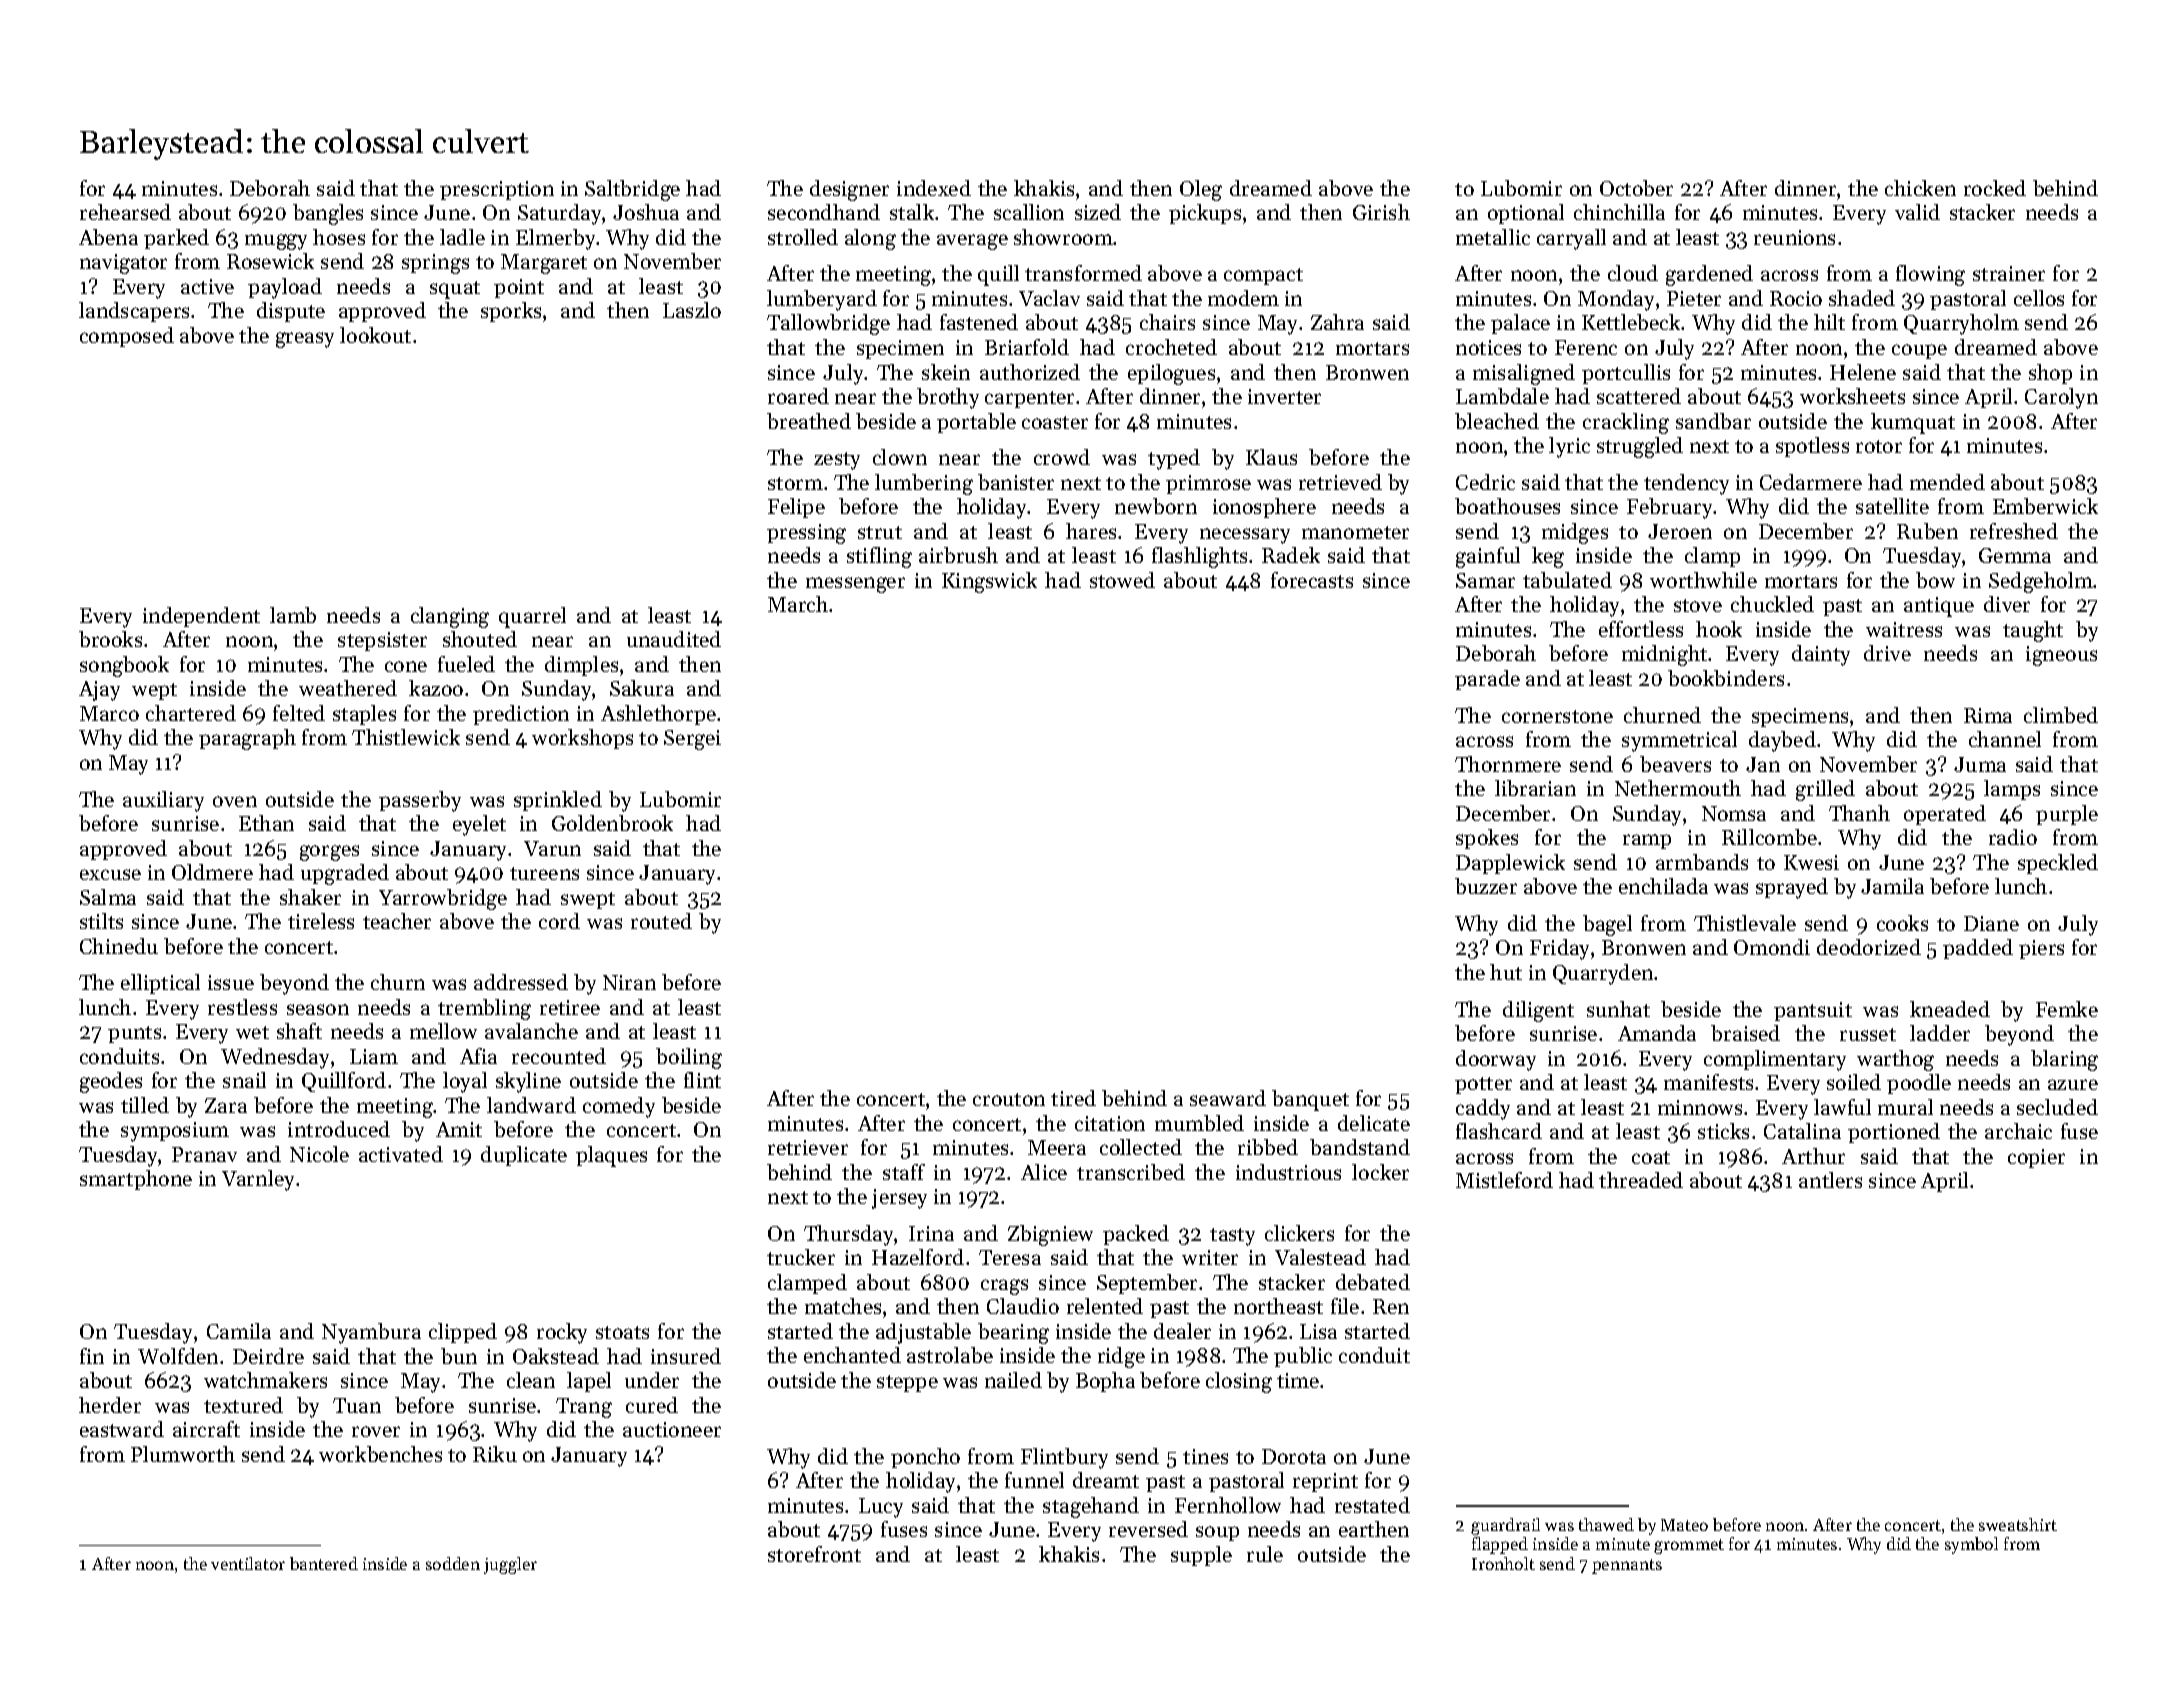 The image size is (2178, 1683). Describe the element at coordinates (2067, 815) in the screenshot. I see `purple` at that location.
